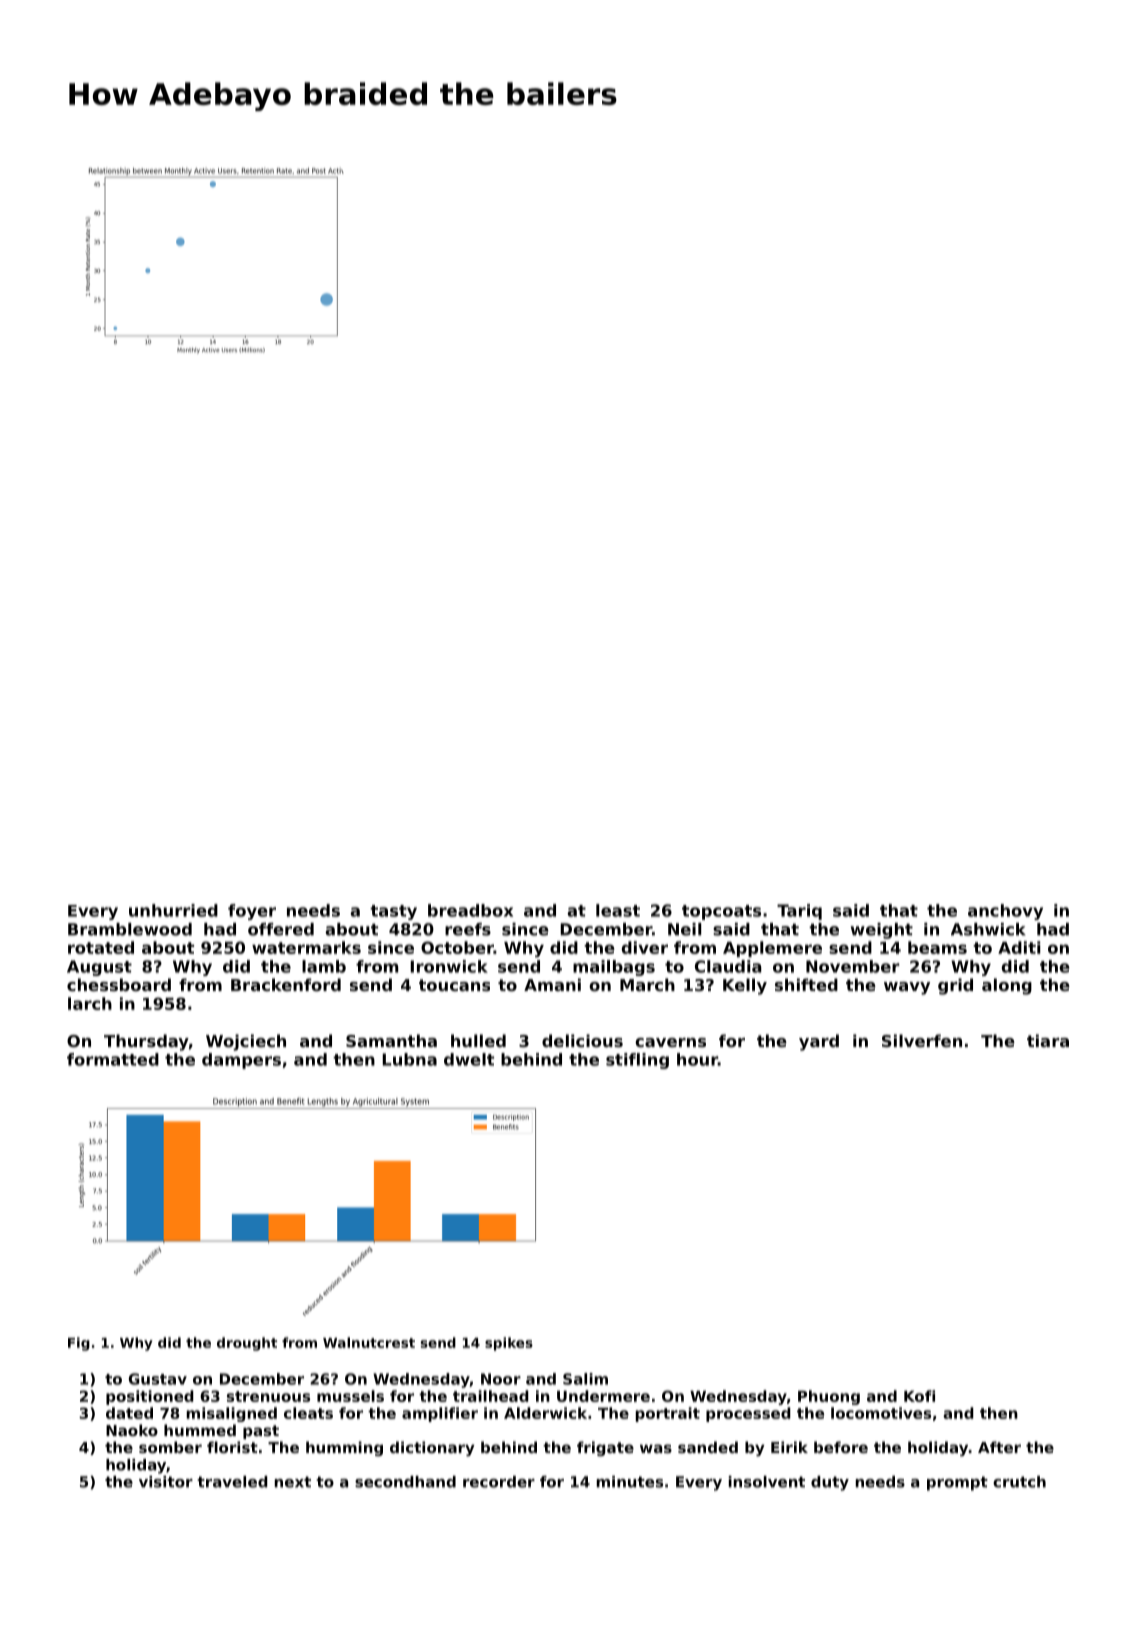  Describe the element at coordinates (241, 1061) in the page. I see `dampers` at that location.
